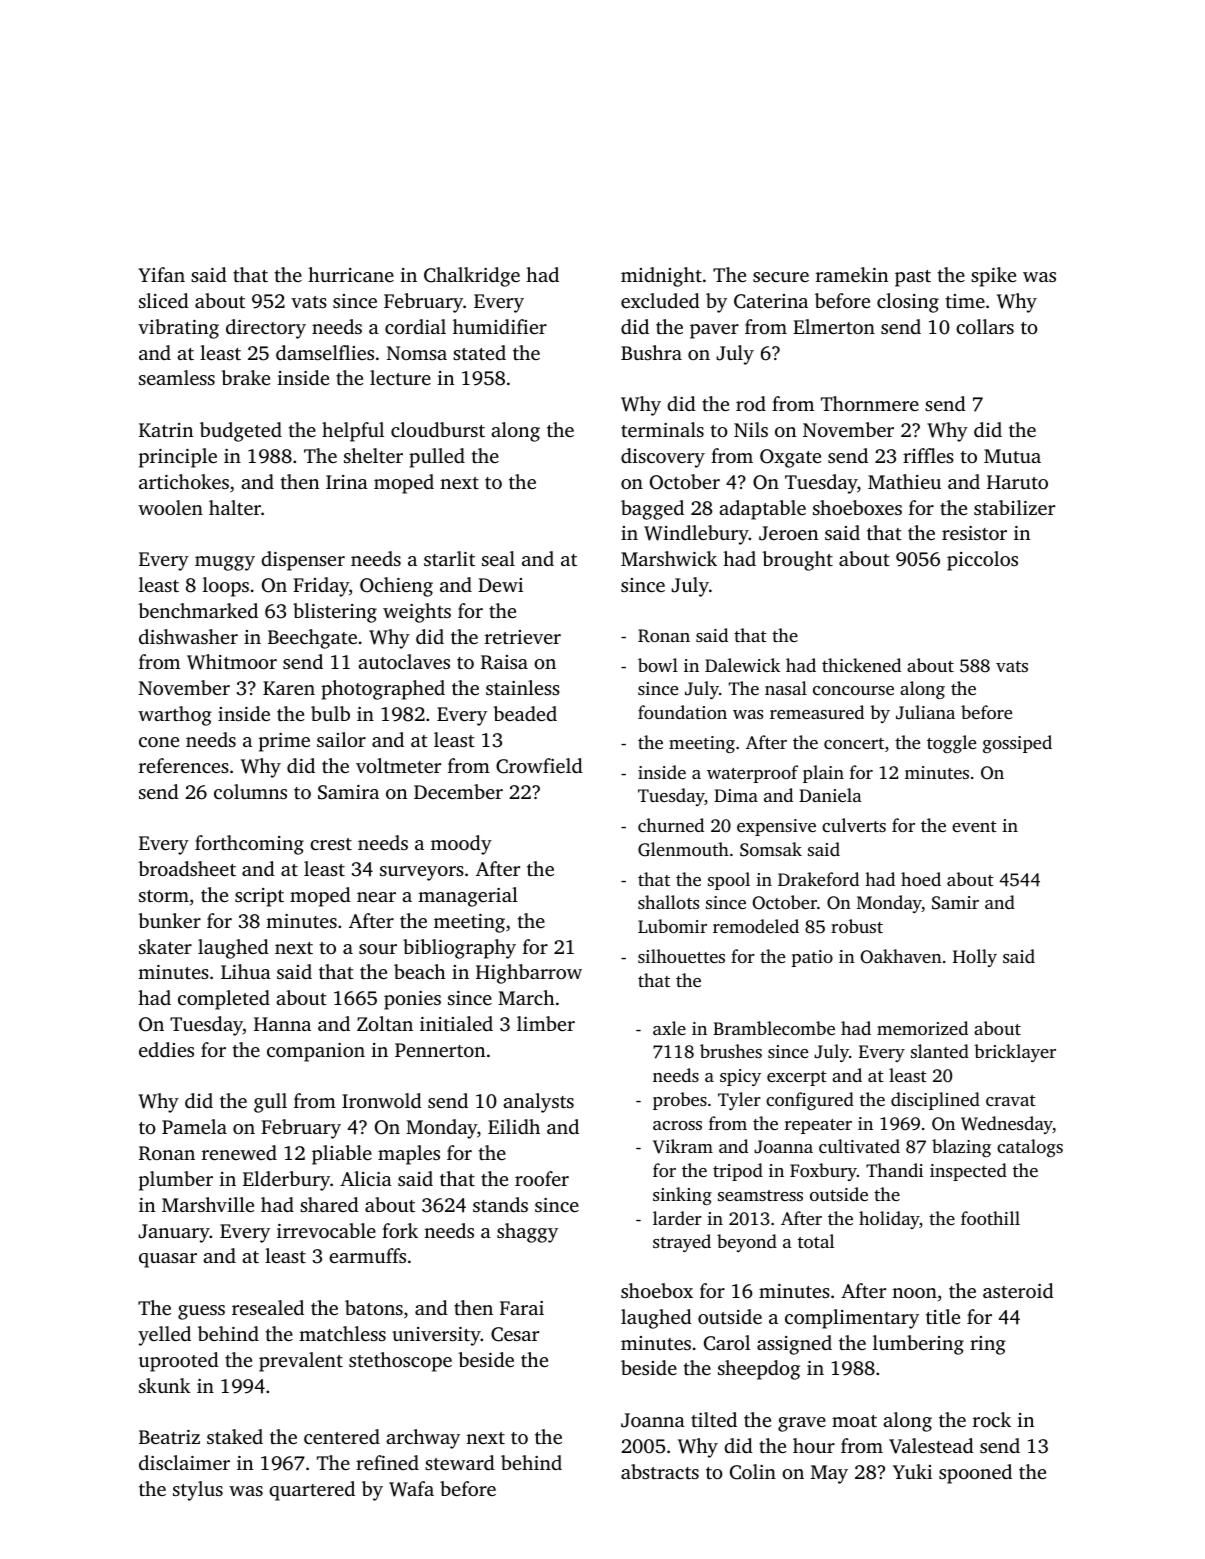  Describe the element at coordinates (436, 1336) in the image. I see `university` at that location.
